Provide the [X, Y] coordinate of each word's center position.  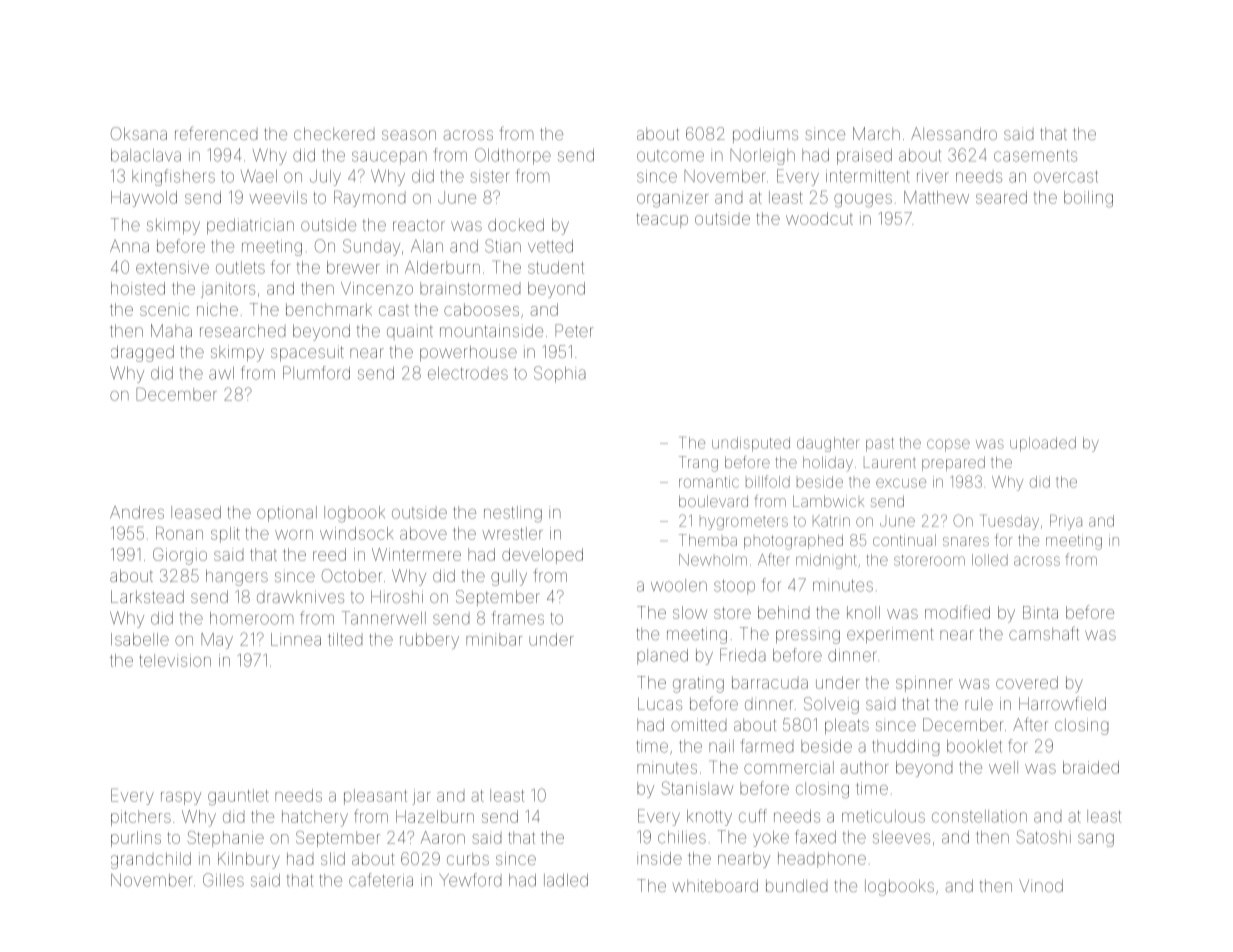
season [409, 135]
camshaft [1044, 633]
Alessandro [954, 133]
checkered [334, 133]
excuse [901, 483]
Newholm [713, 560]
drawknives [300, 596]
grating [698, 684]
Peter [574, 330]
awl [221, 373]
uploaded [1043, 444]
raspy [181, 798]
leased [196, 512]
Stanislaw [697, 788]
